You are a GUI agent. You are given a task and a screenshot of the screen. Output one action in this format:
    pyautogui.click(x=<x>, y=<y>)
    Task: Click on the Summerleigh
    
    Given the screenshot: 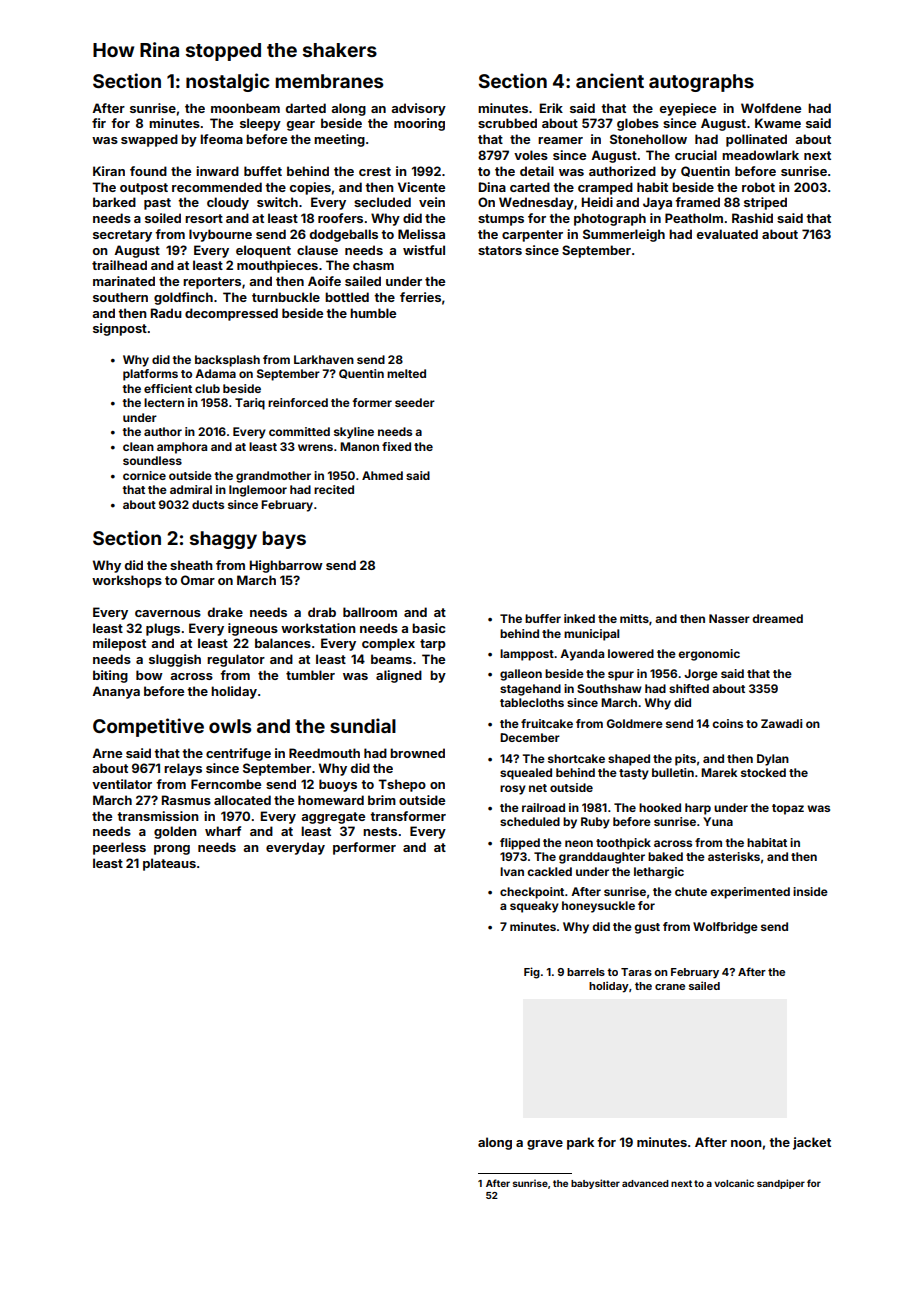 What is the action you would take?
    pyautogui.click(x=624, y=235)
